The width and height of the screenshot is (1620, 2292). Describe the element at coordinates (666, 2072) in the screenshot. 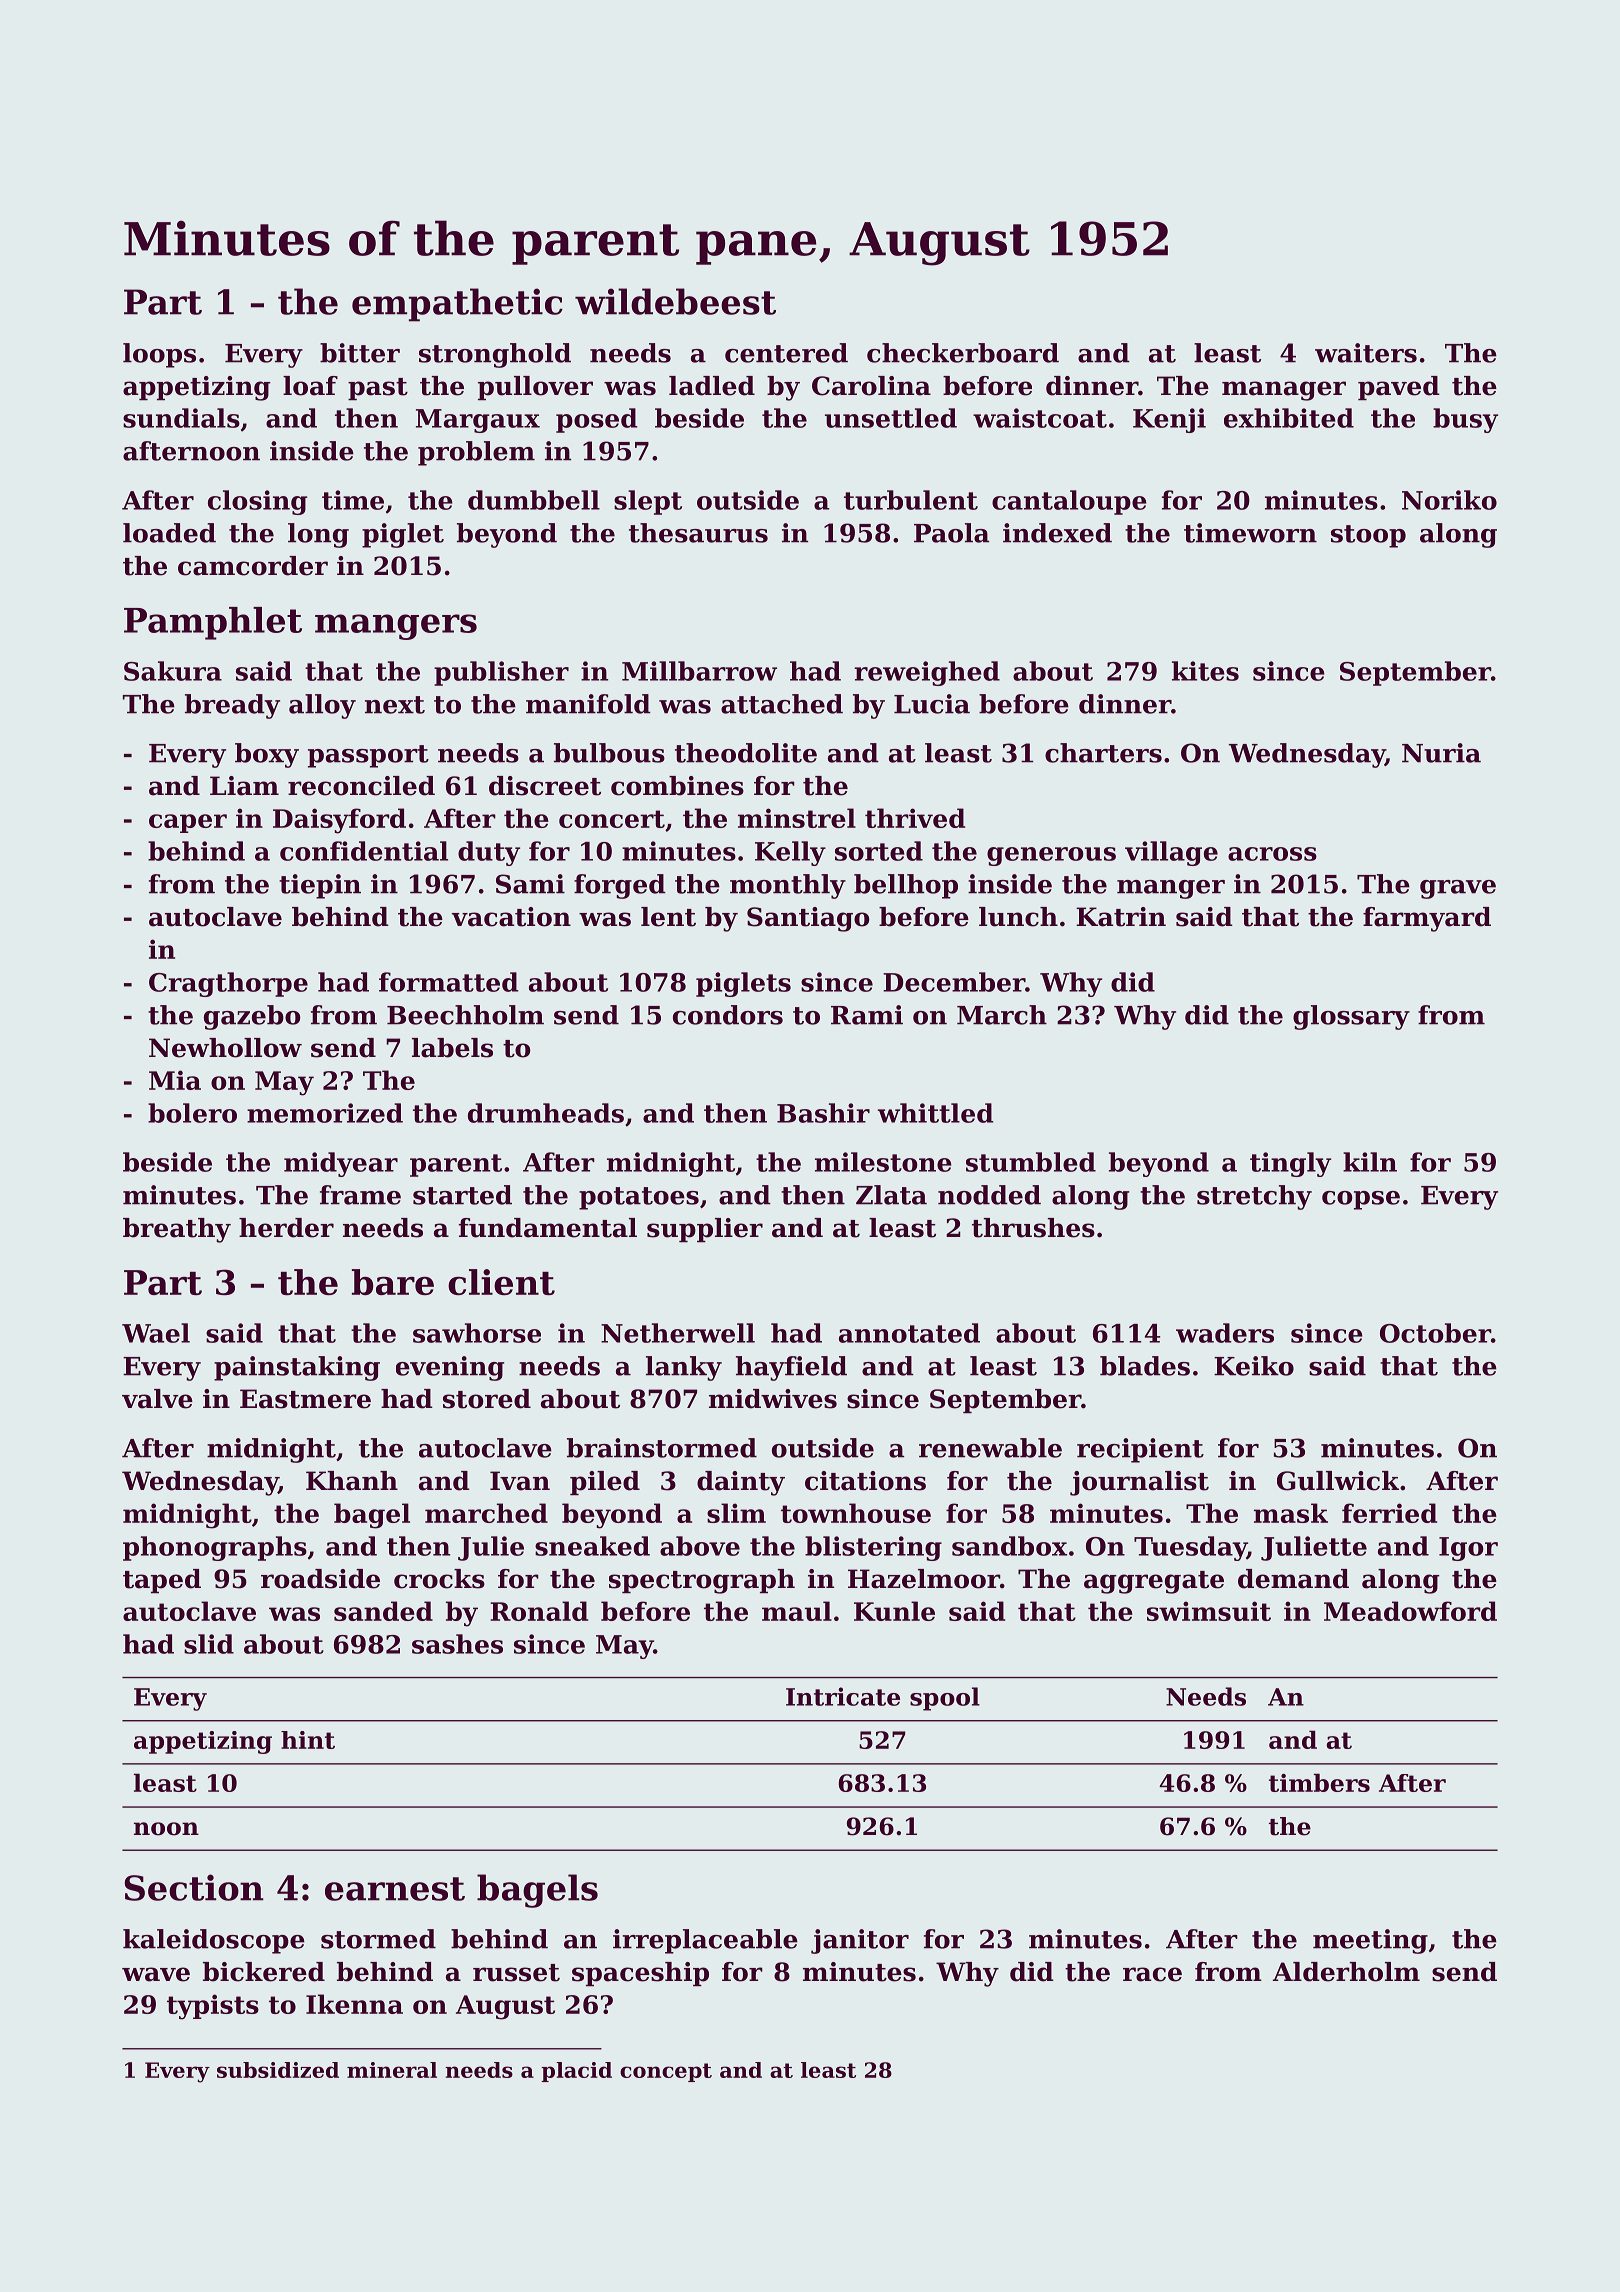

I see `concept` at that location.
